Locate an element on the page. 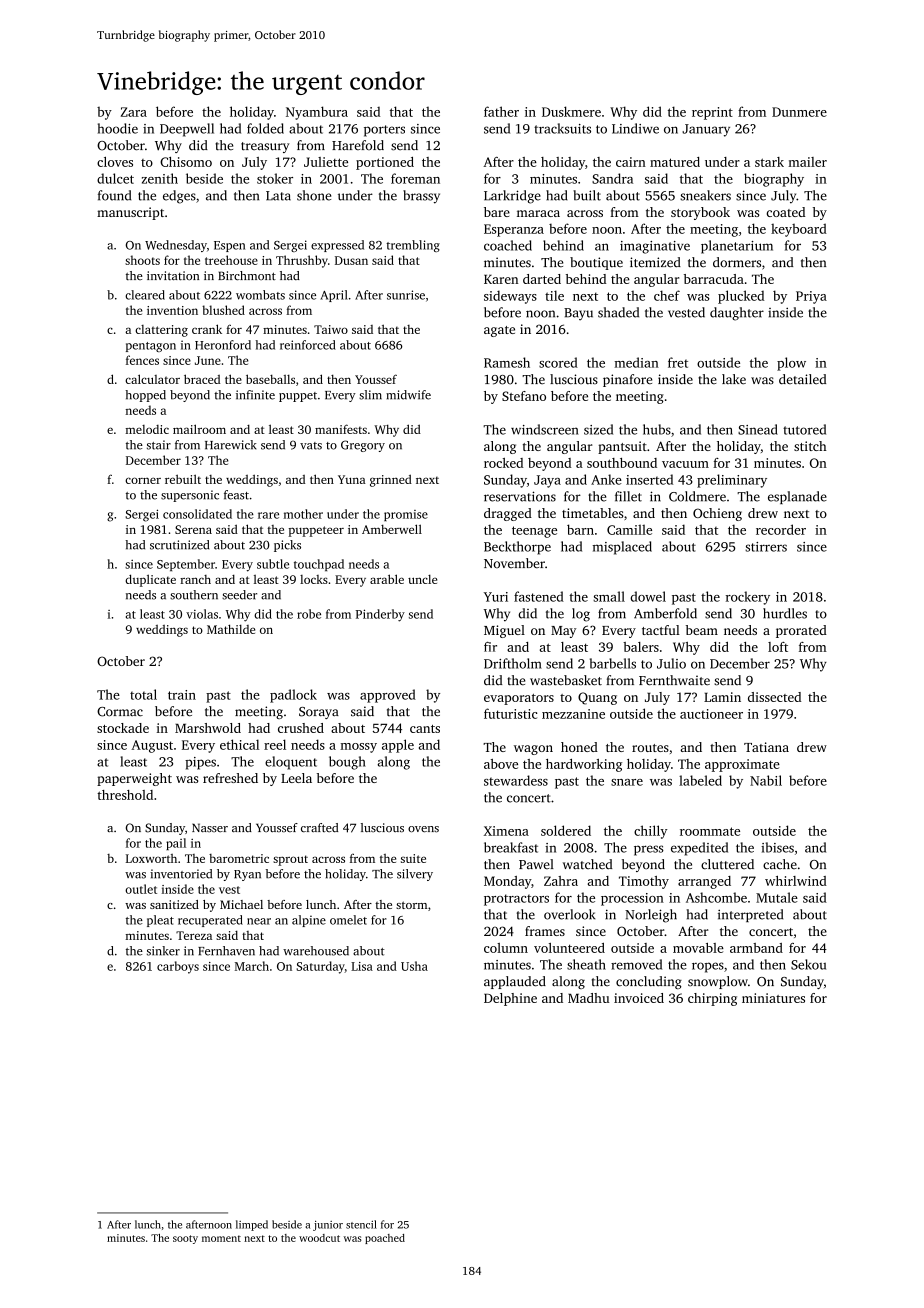 This page has width=924, height=1308. loft is located at coordinates (778, 647).
